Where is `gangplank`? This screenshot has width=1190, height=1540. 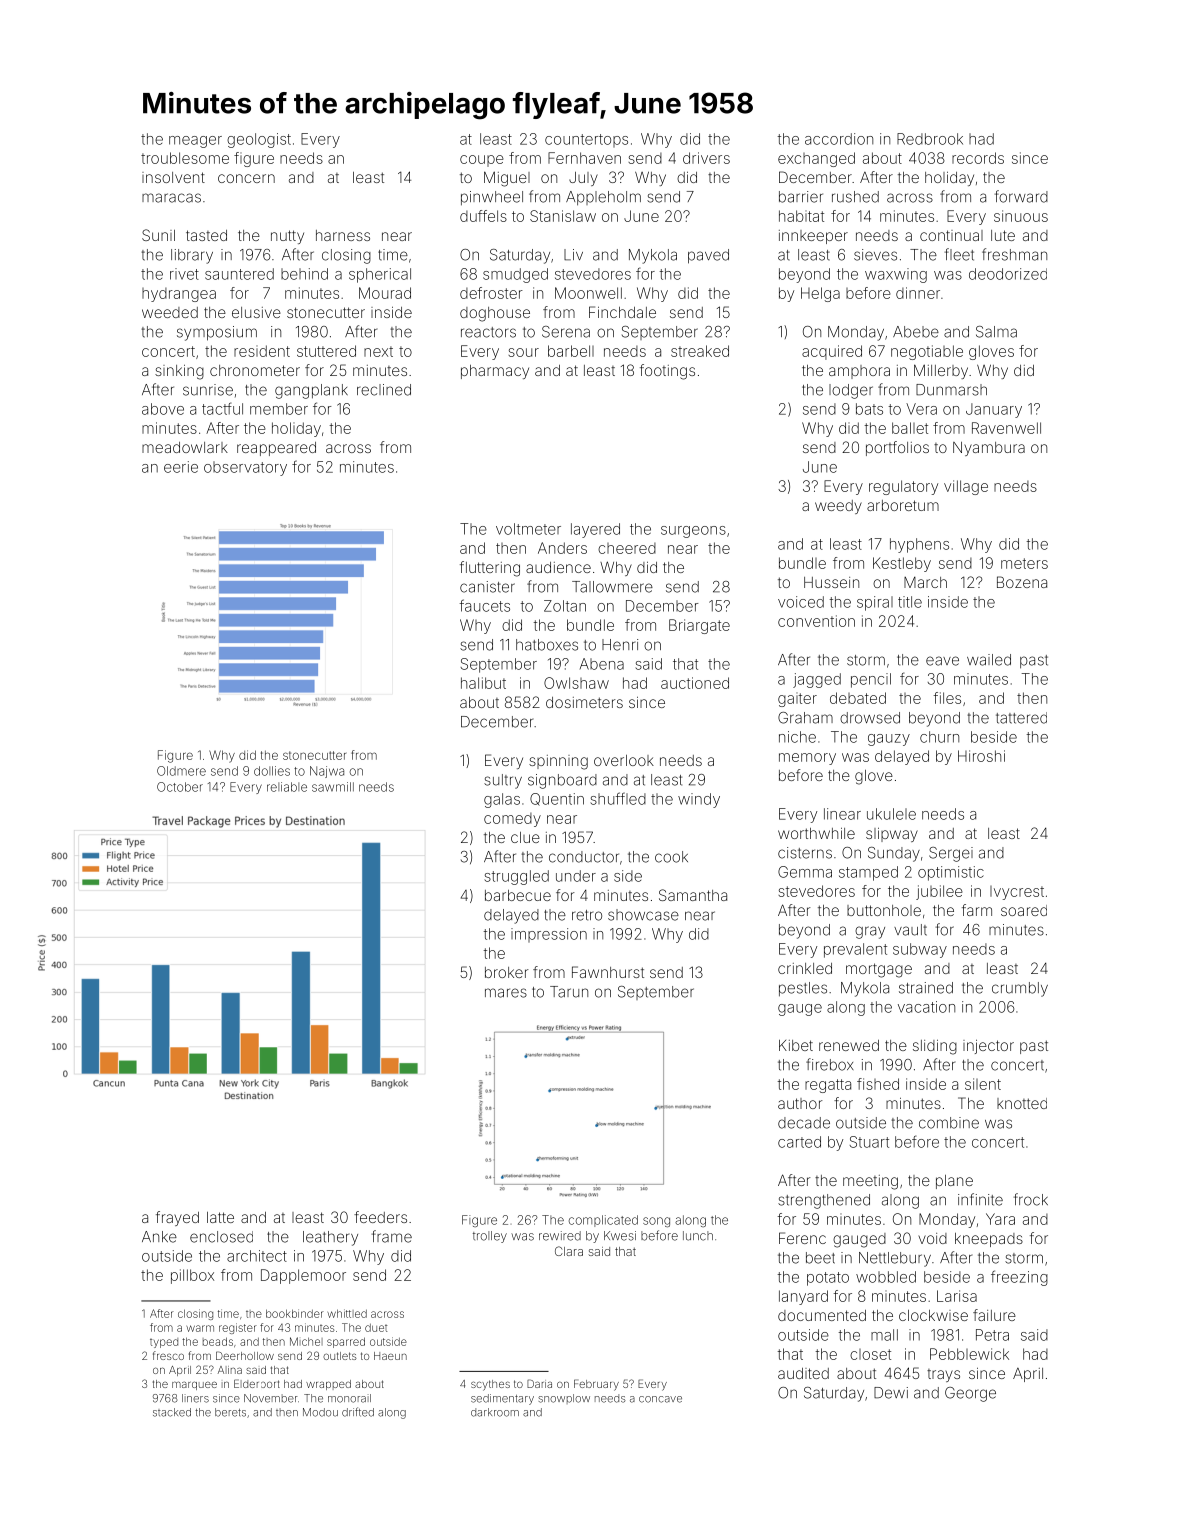 gangplank is located at coordinates (311, 391).
